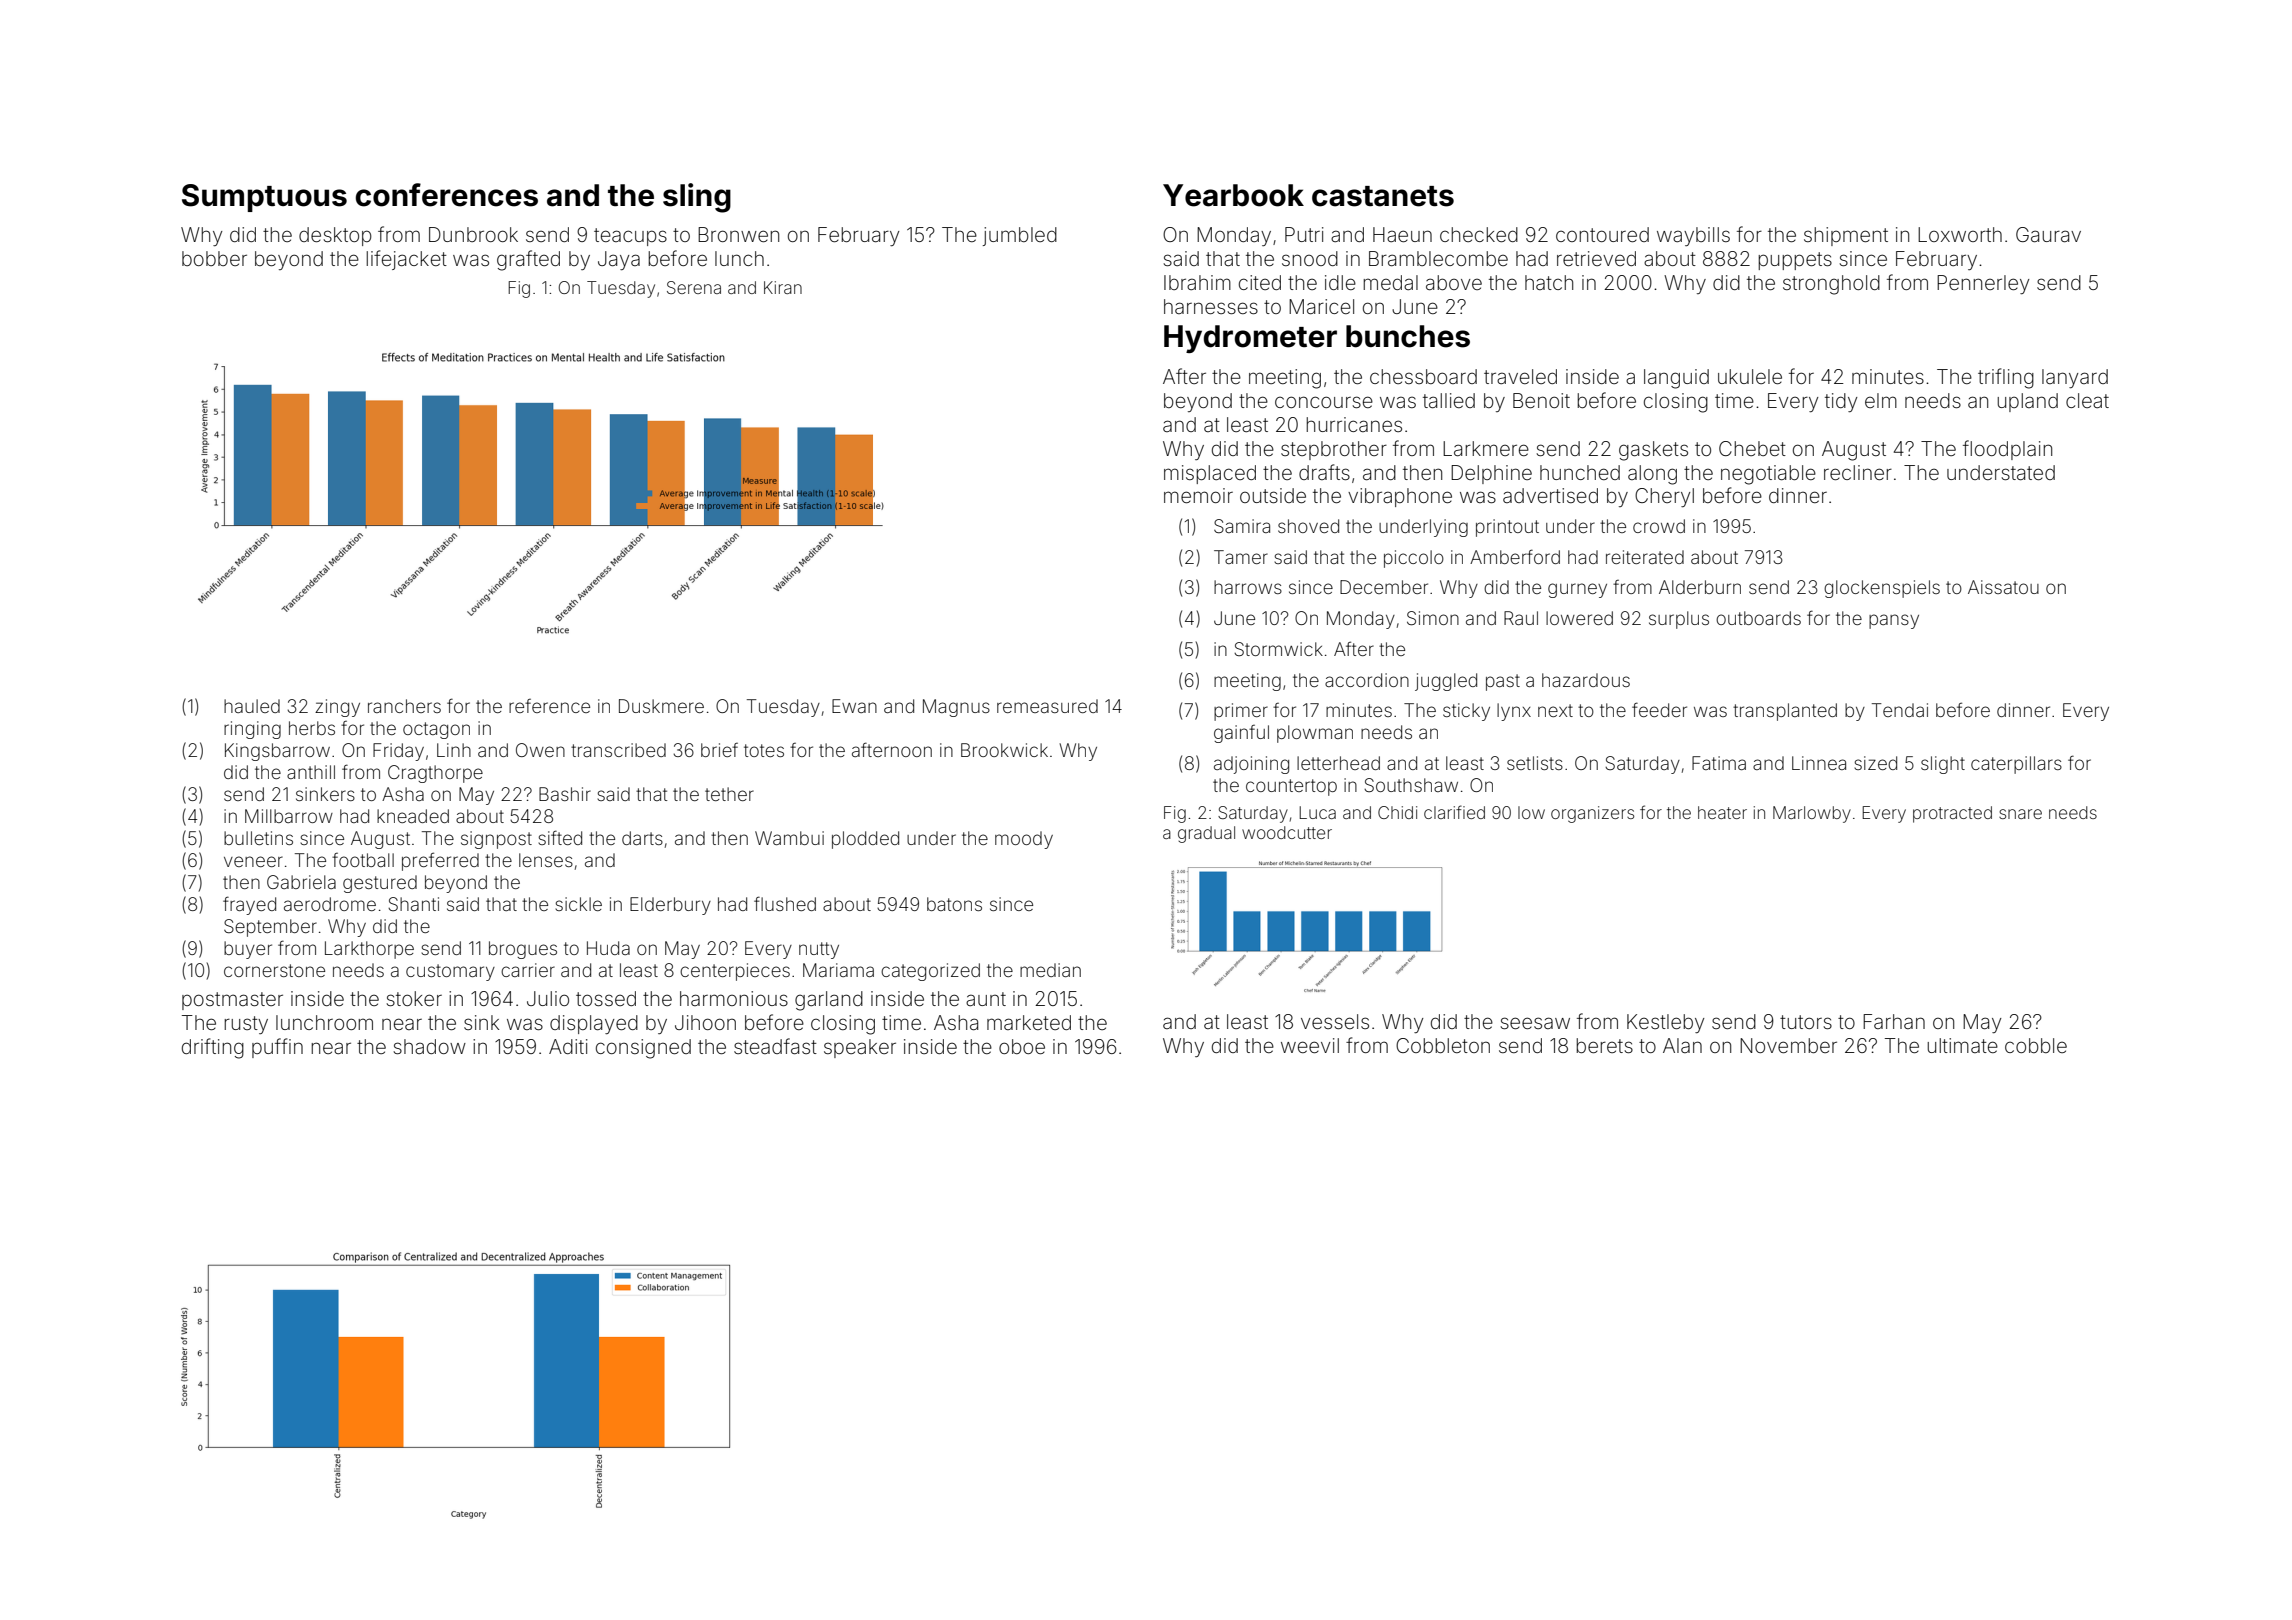 This screenshot has width=2292, height=1620. Describe the element at coordinates (213, 1048) in the screenshot. I see `drifting` at that location.
